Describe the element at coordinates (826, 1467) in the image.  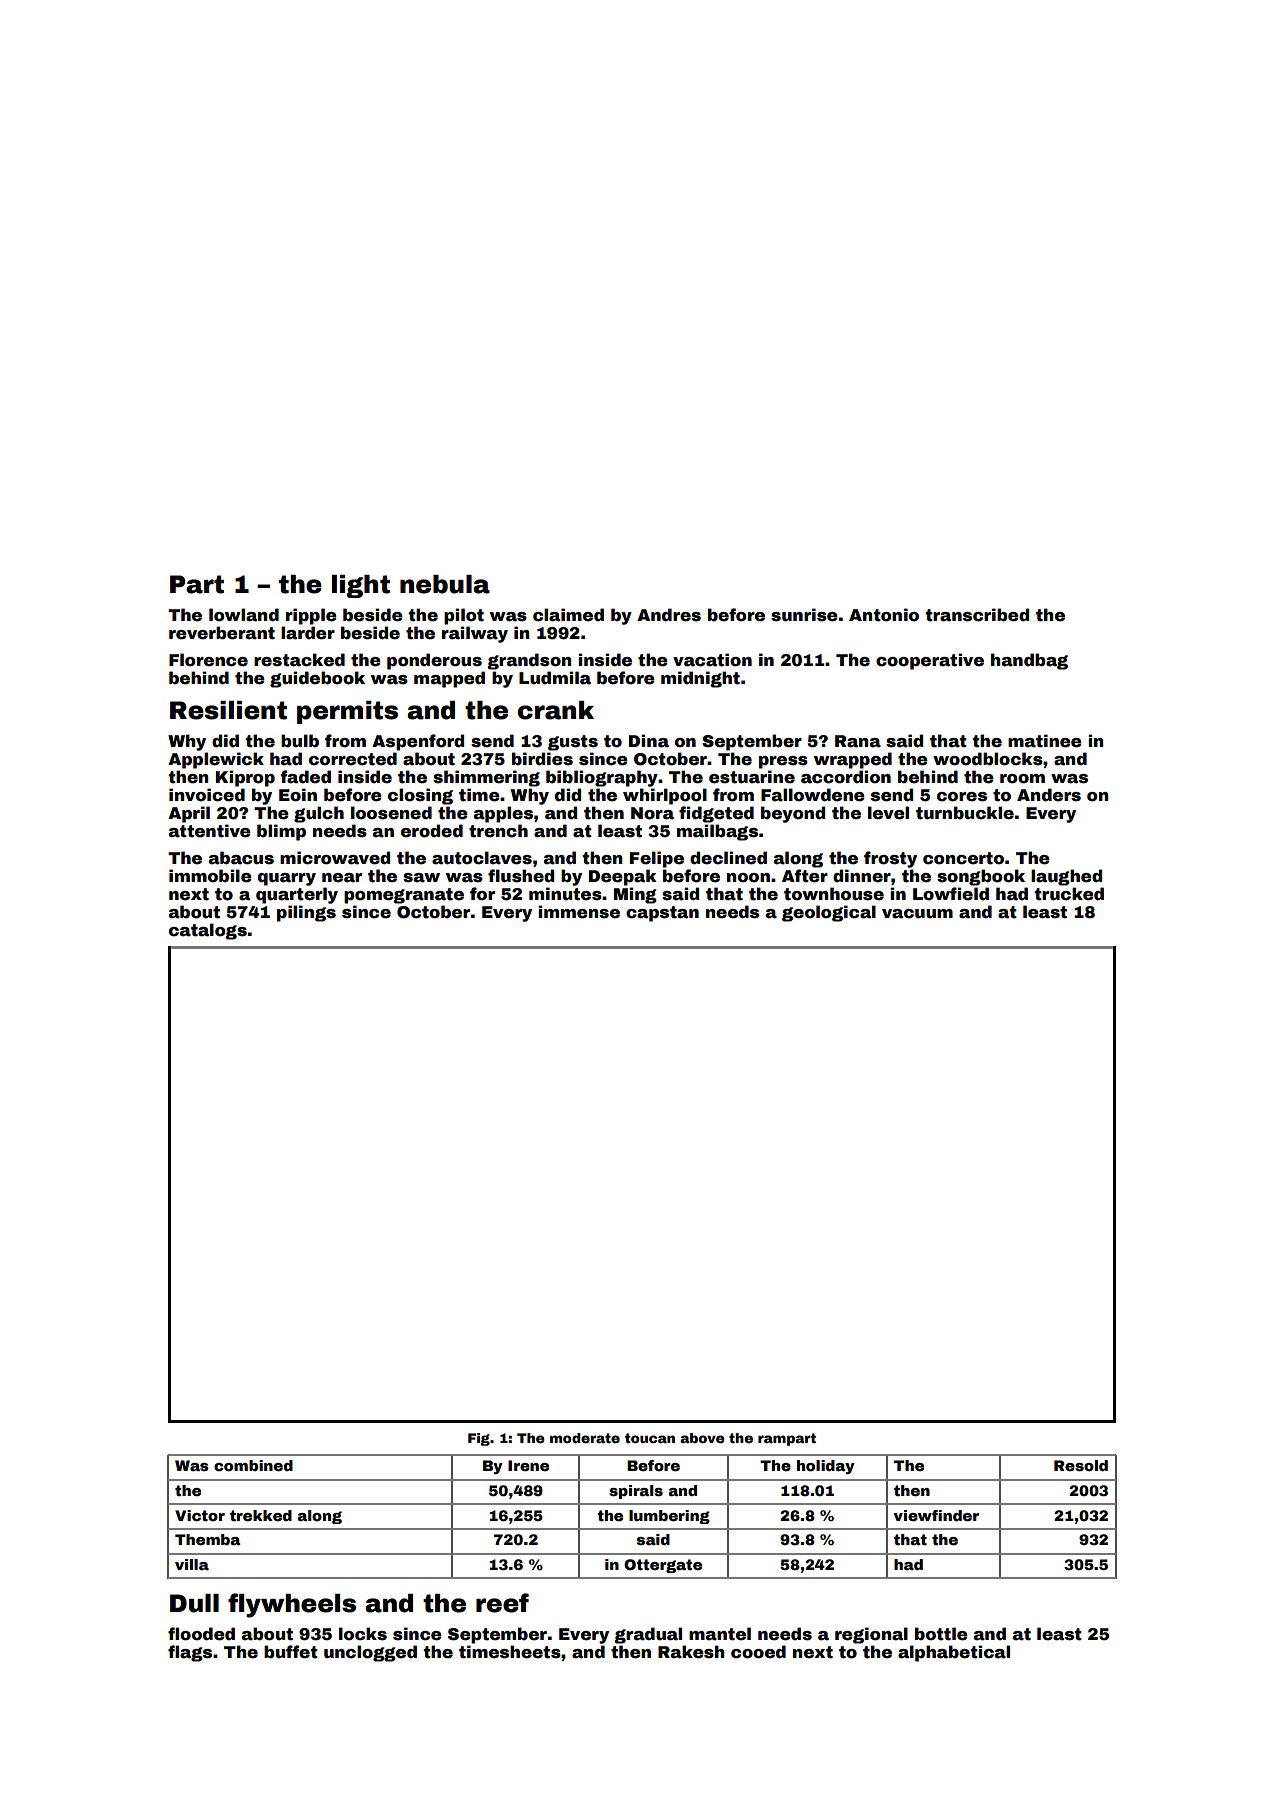
I see `holiday` at that location.
